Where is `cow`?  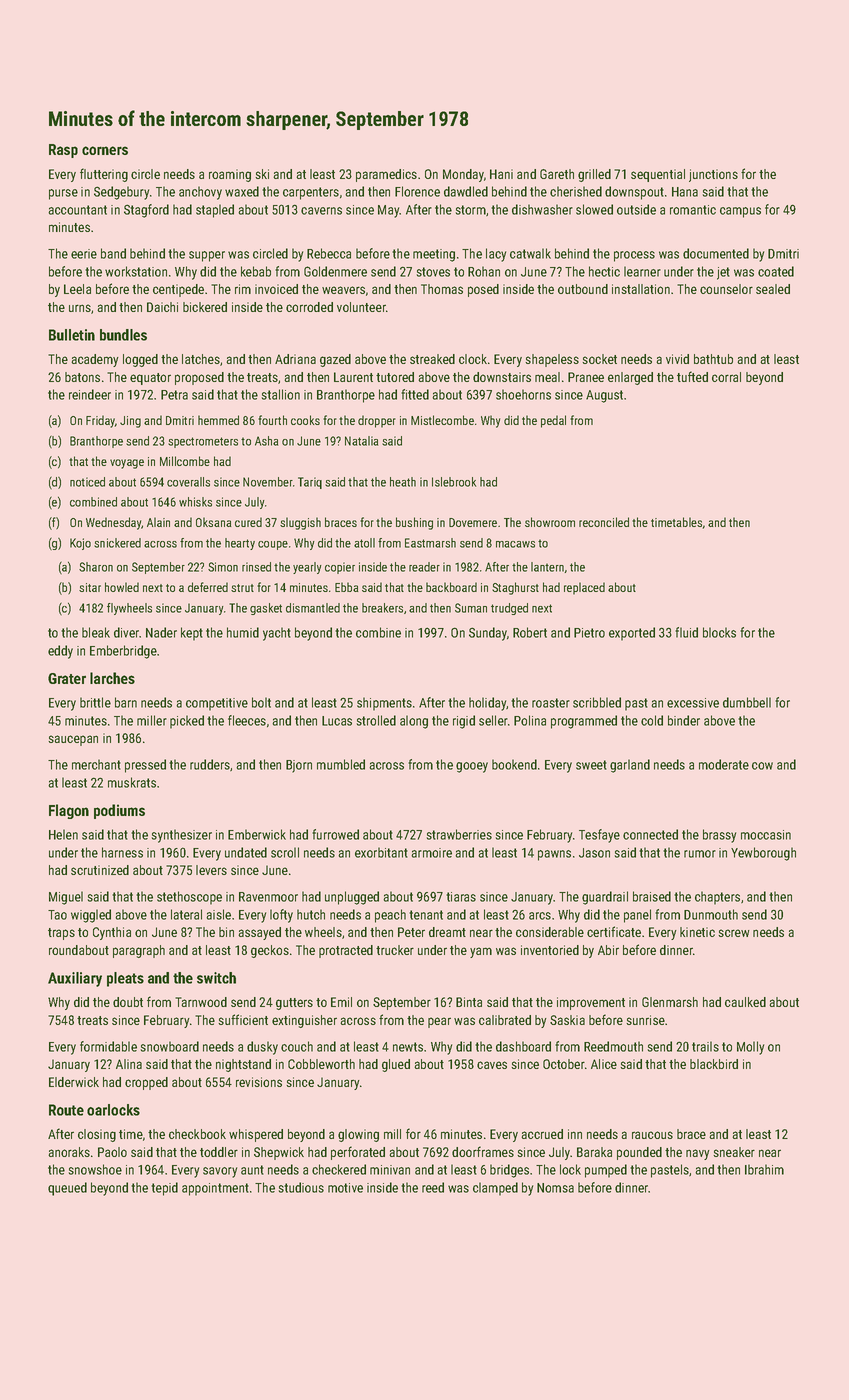 cow is located at coordinates (762, 766).
